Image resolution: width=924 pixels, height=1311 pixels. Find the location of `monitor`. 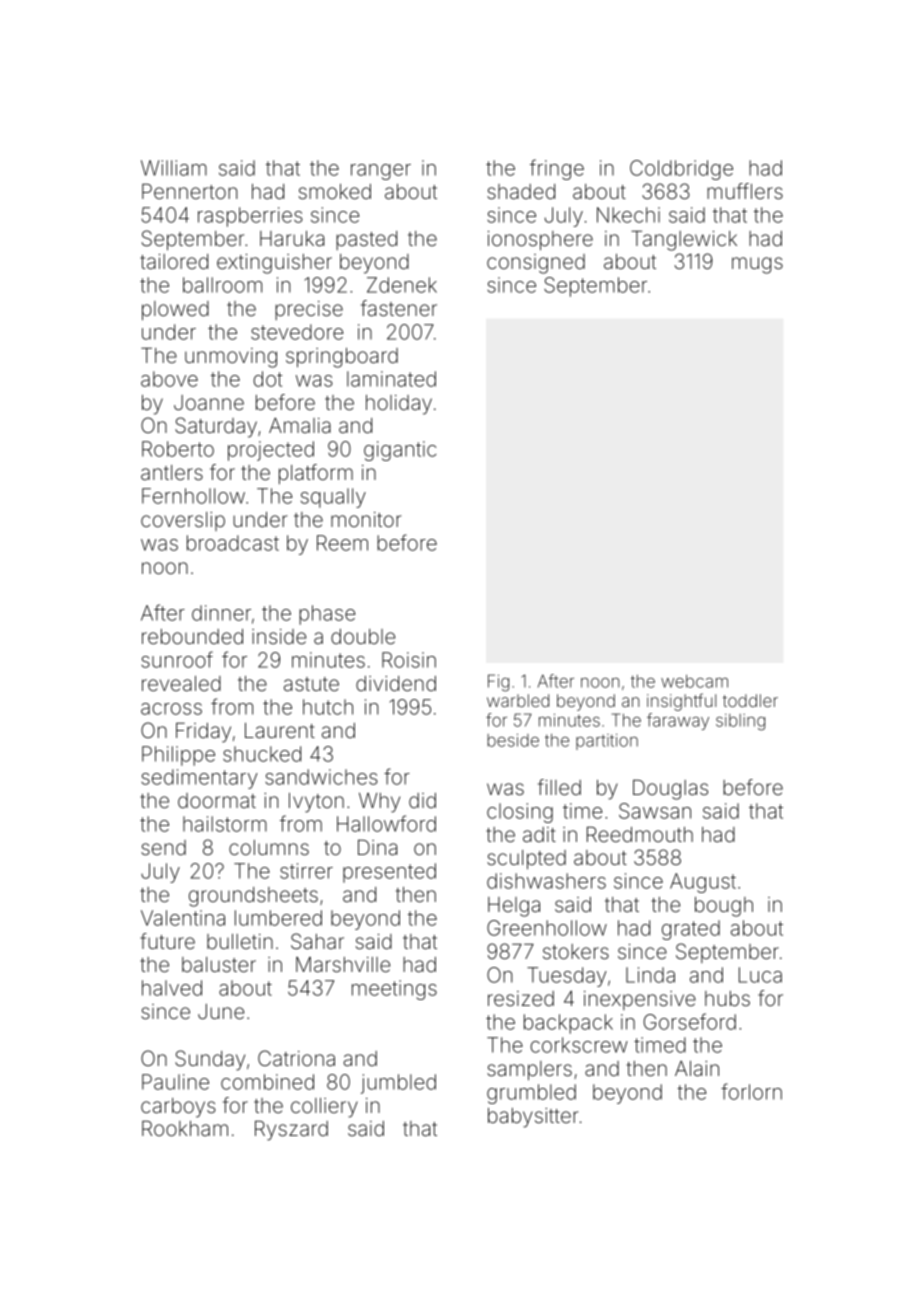

monitor is located at coordinates (366, 519).
